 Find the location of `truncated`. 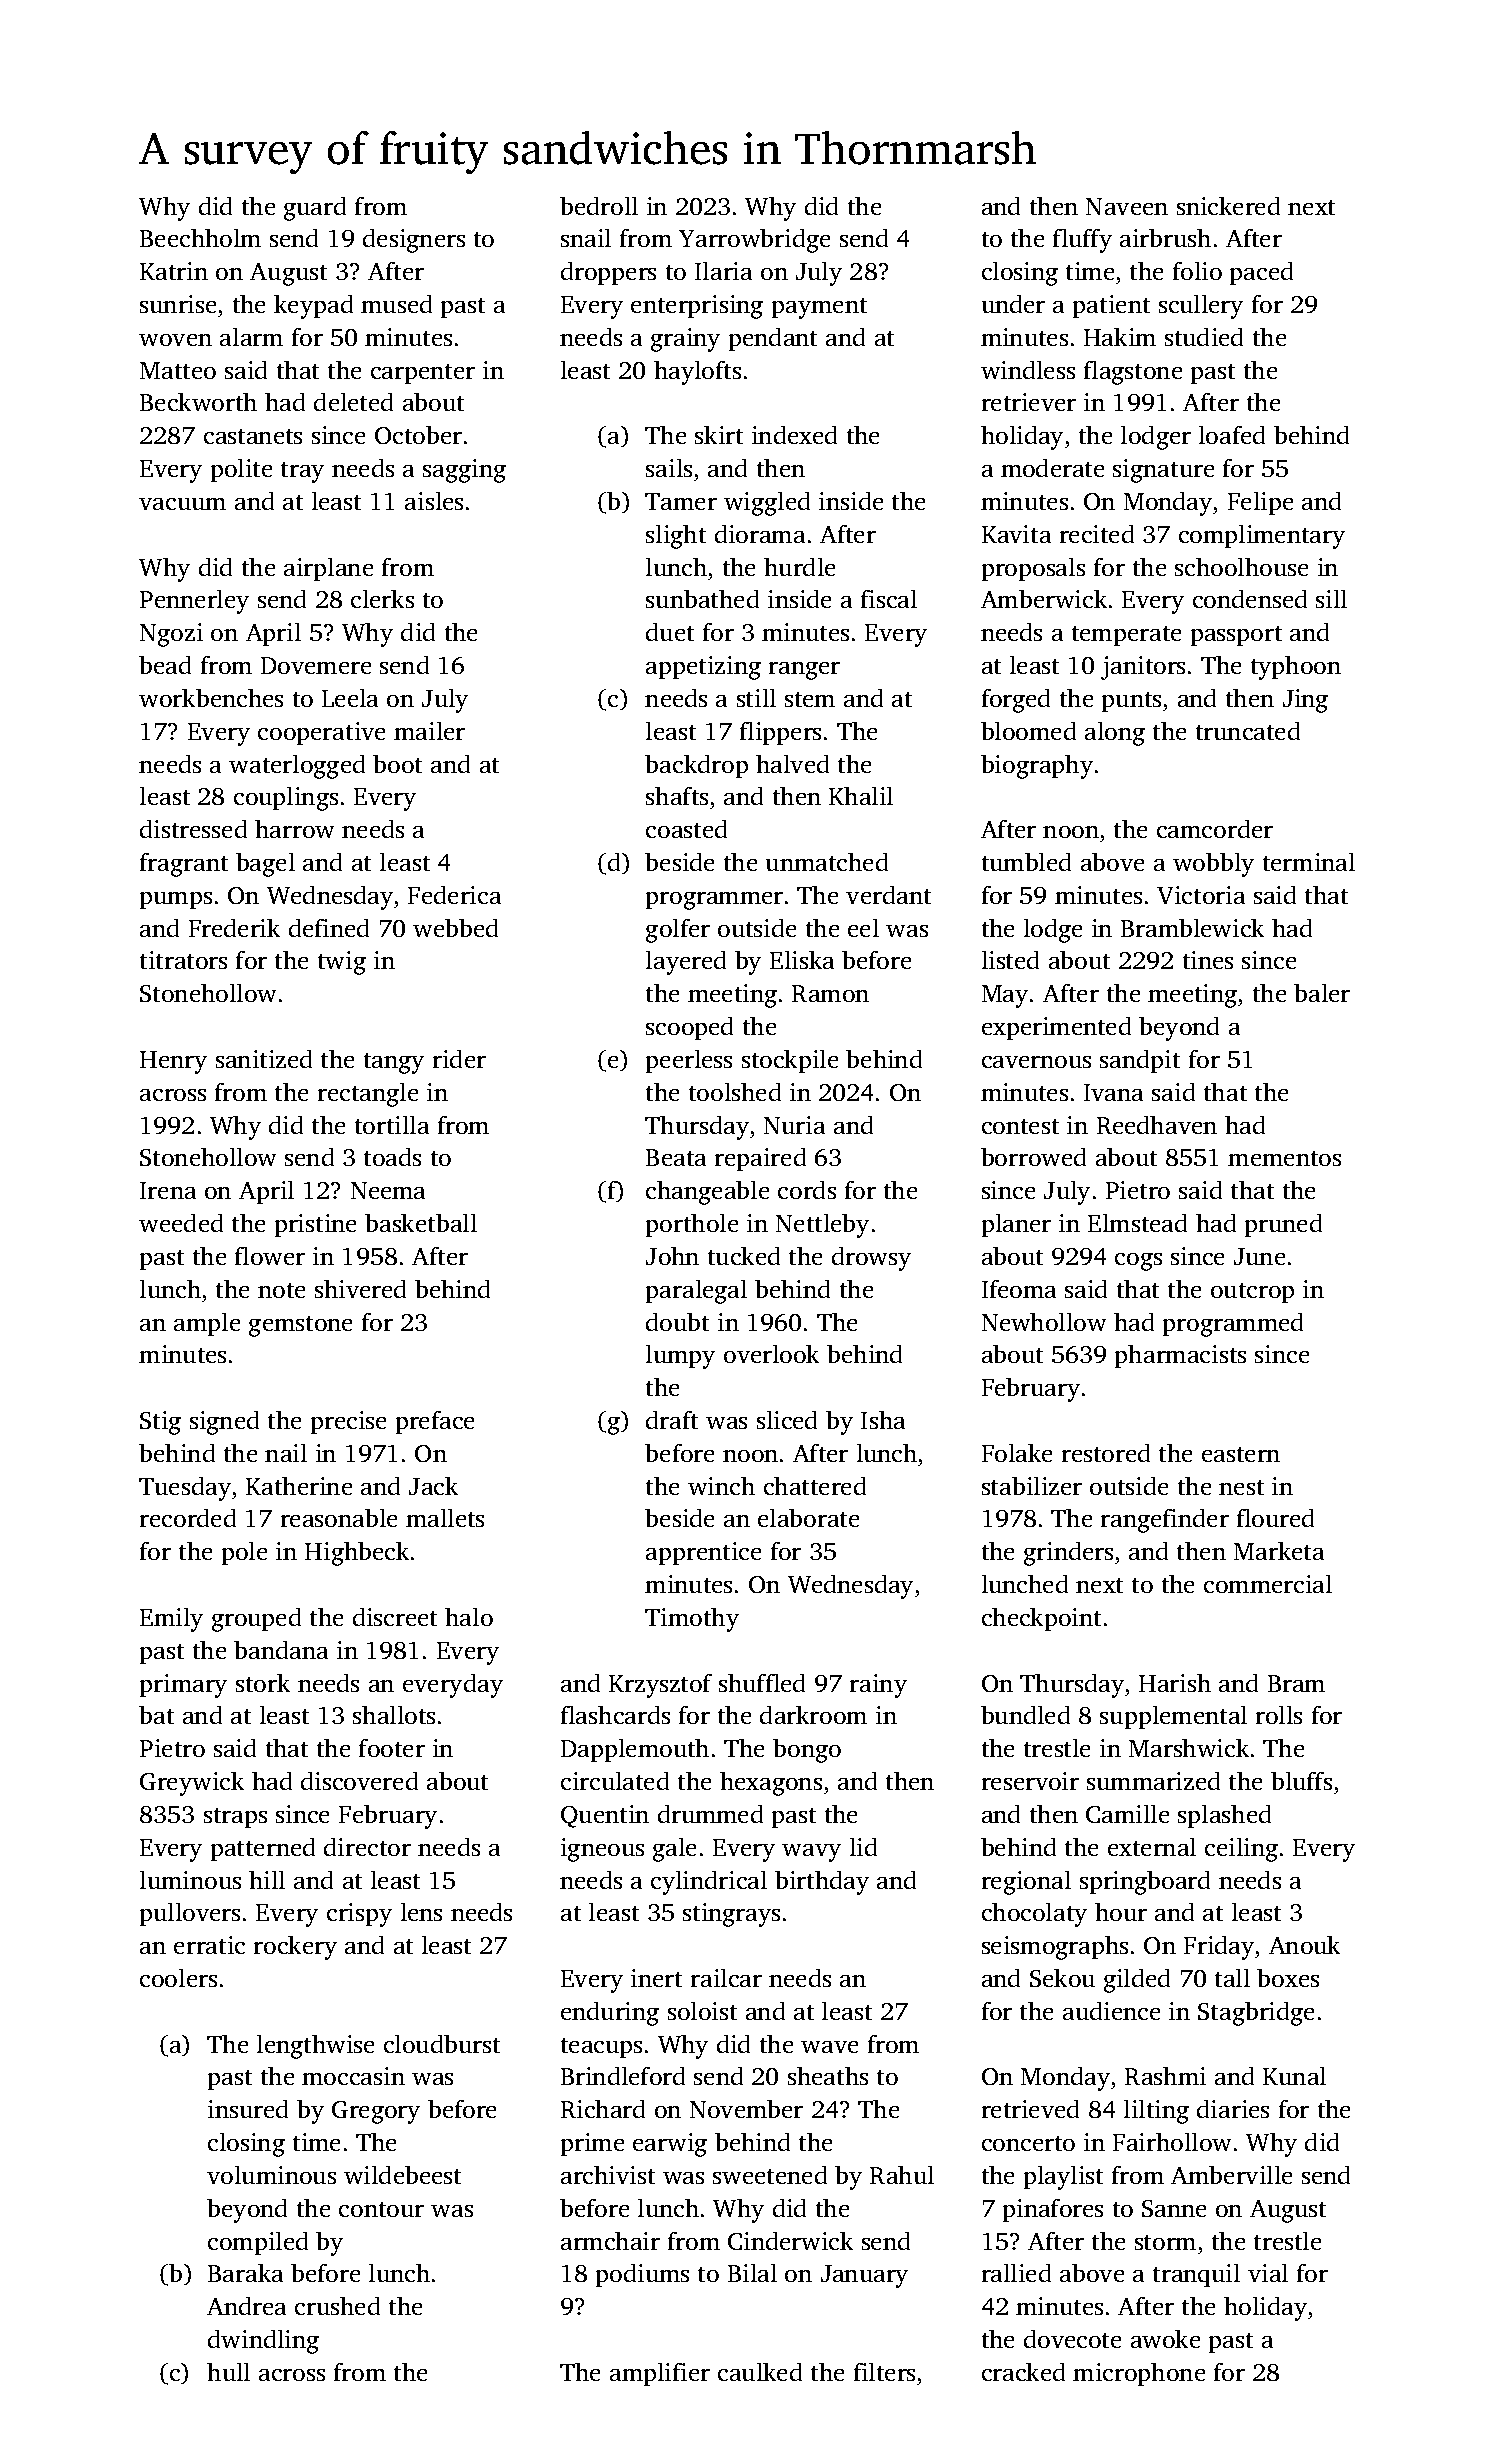

truncated is located at coordinates (1248, 731).
